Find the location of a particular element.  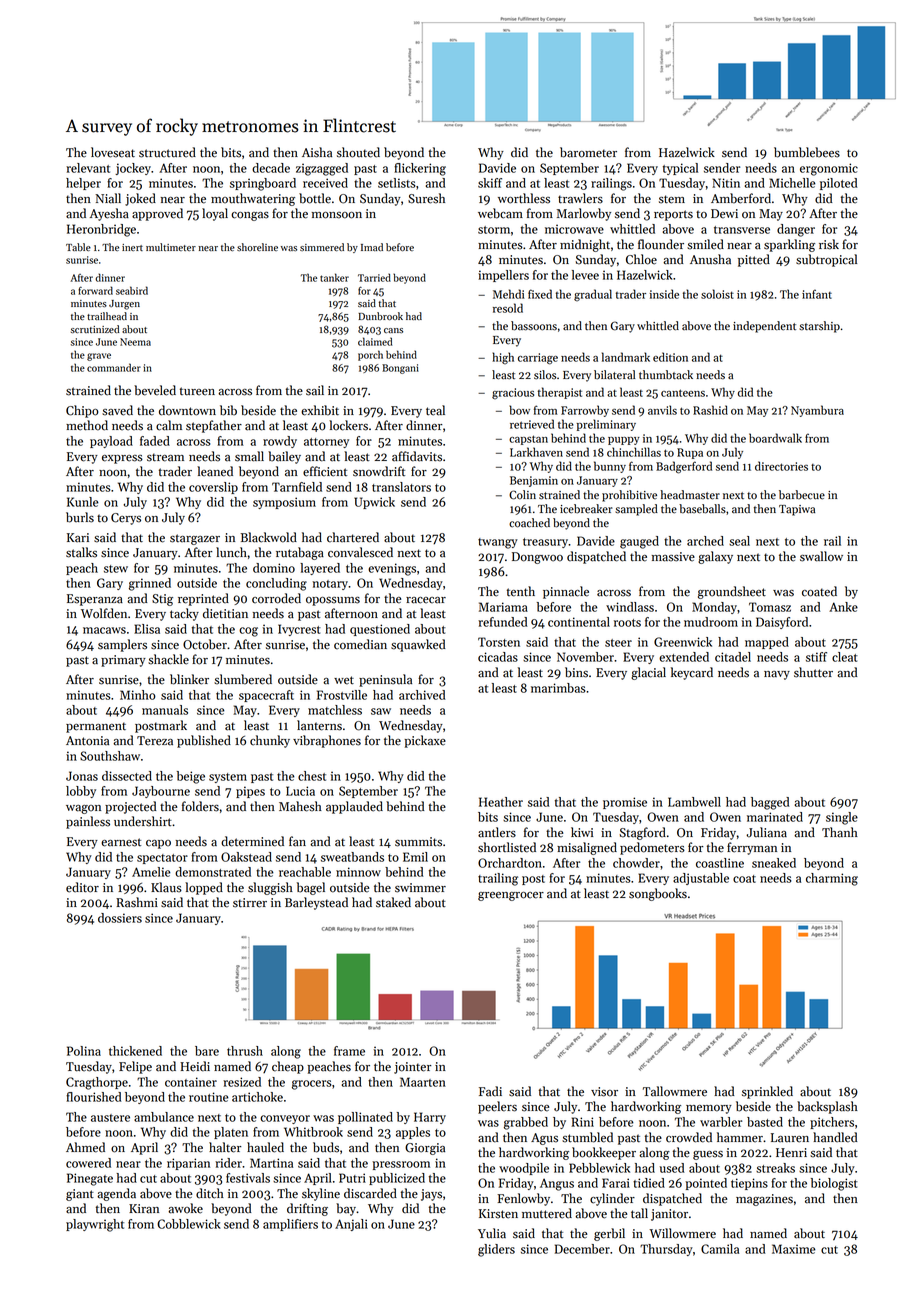

jays is located at coordinates (431, 1195).
